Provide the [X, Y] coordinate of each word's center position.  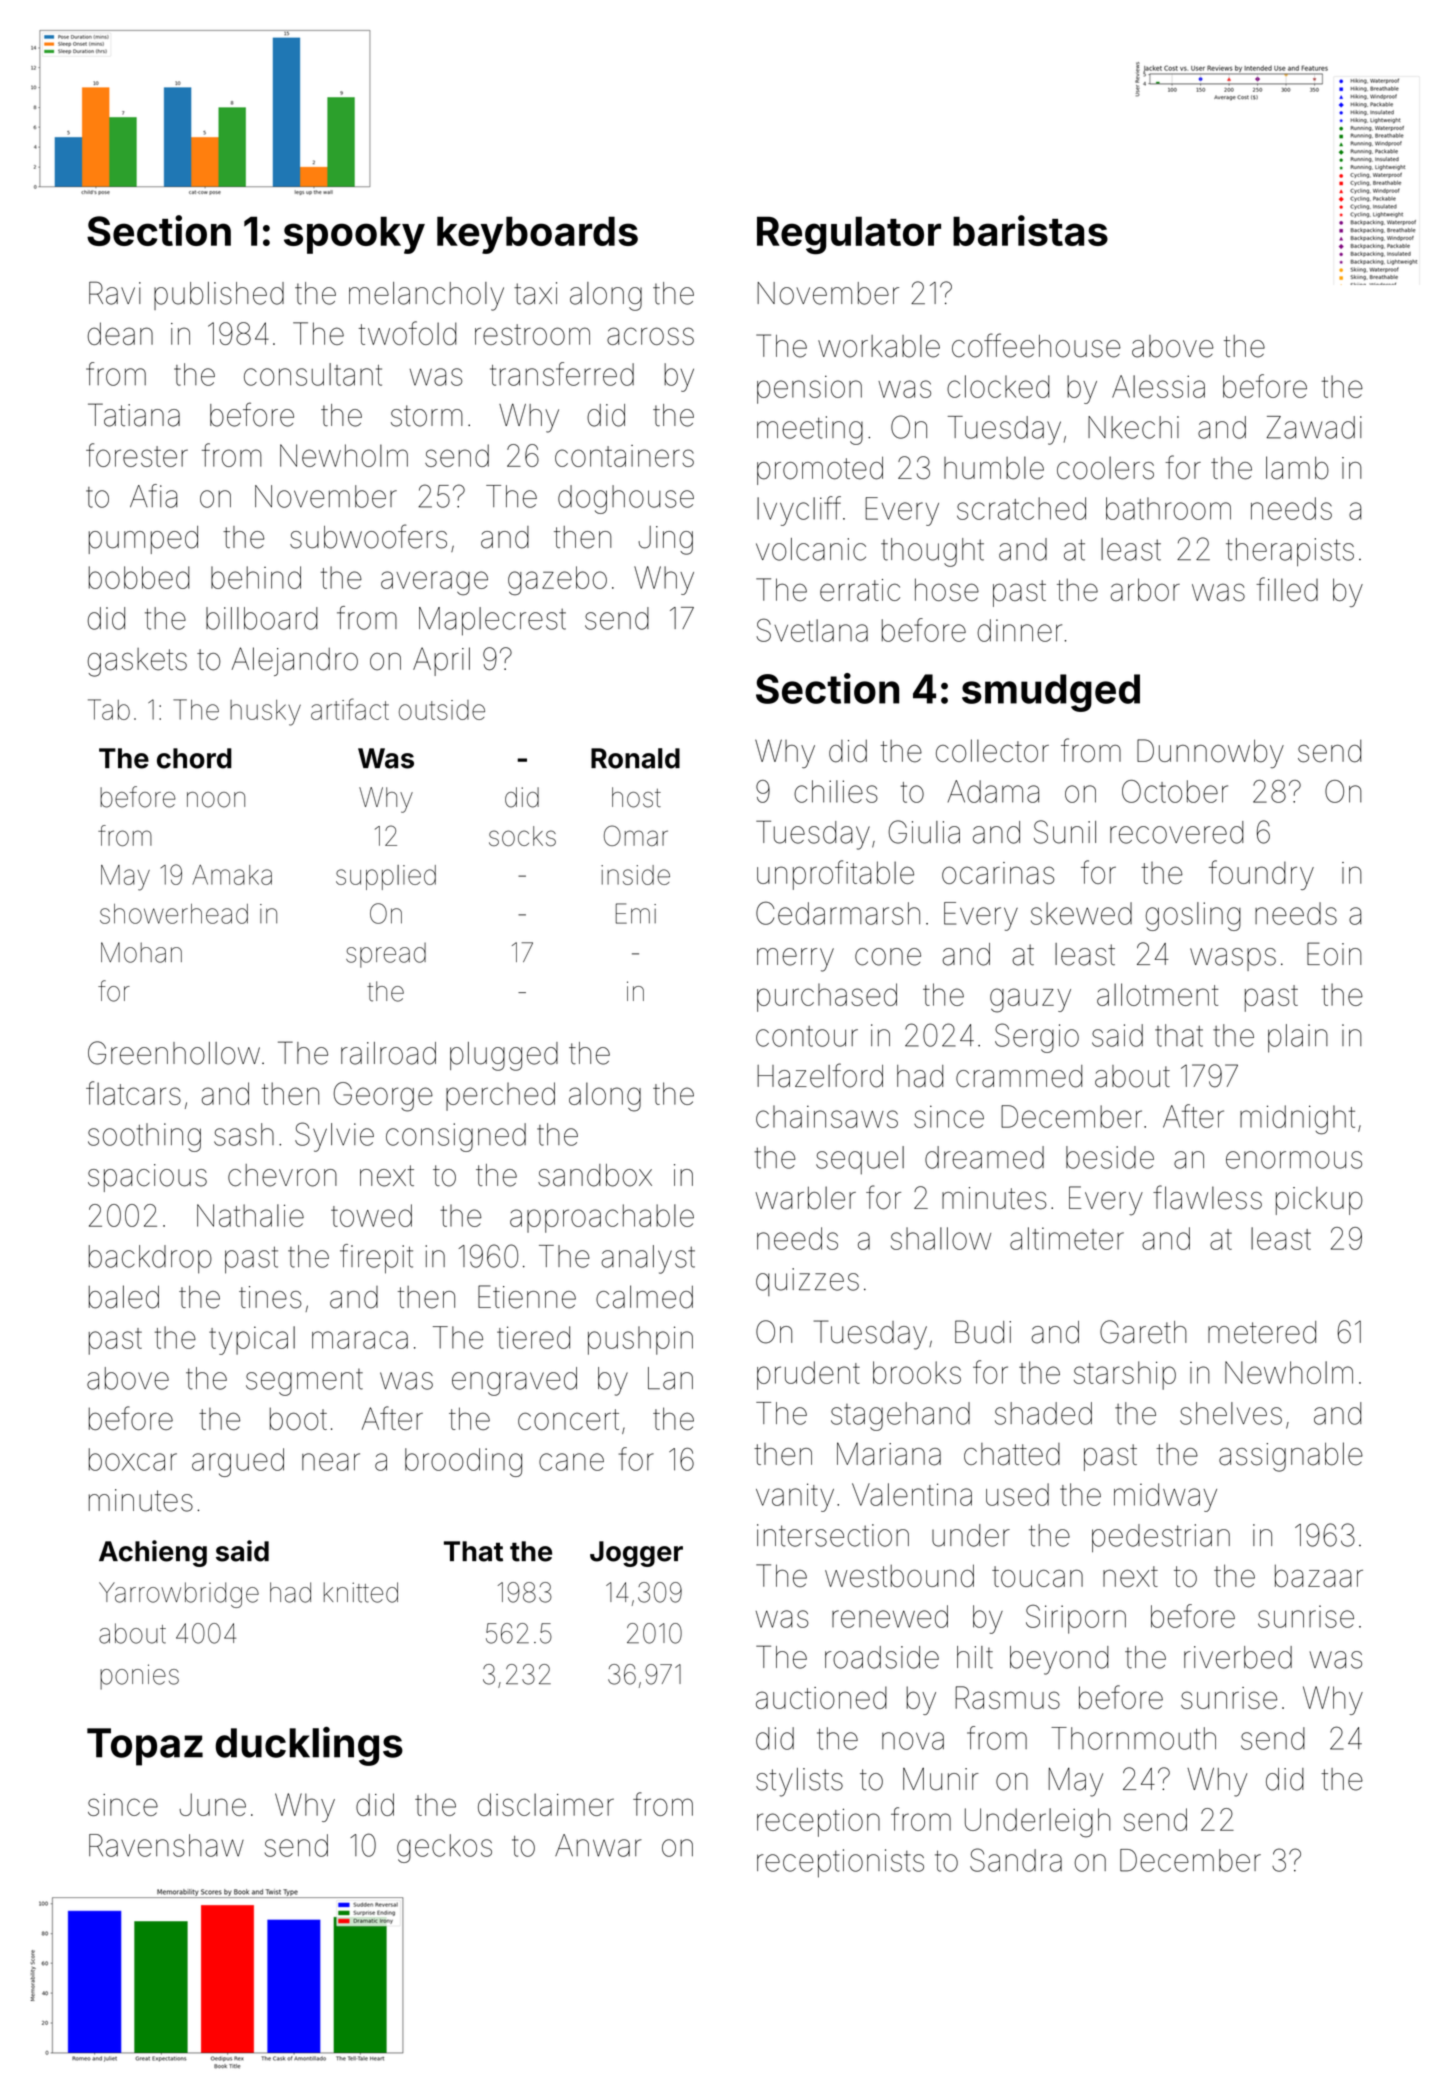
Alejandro [295, 661]
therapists [1290, 552]
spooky [354, 235]
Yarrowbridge [179, 1595]
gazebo [557, 580]
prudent [808, 1375]
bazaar [1319, 1575]
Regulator [849, 235]
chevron [282, 1175]
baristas [1030, 230]
